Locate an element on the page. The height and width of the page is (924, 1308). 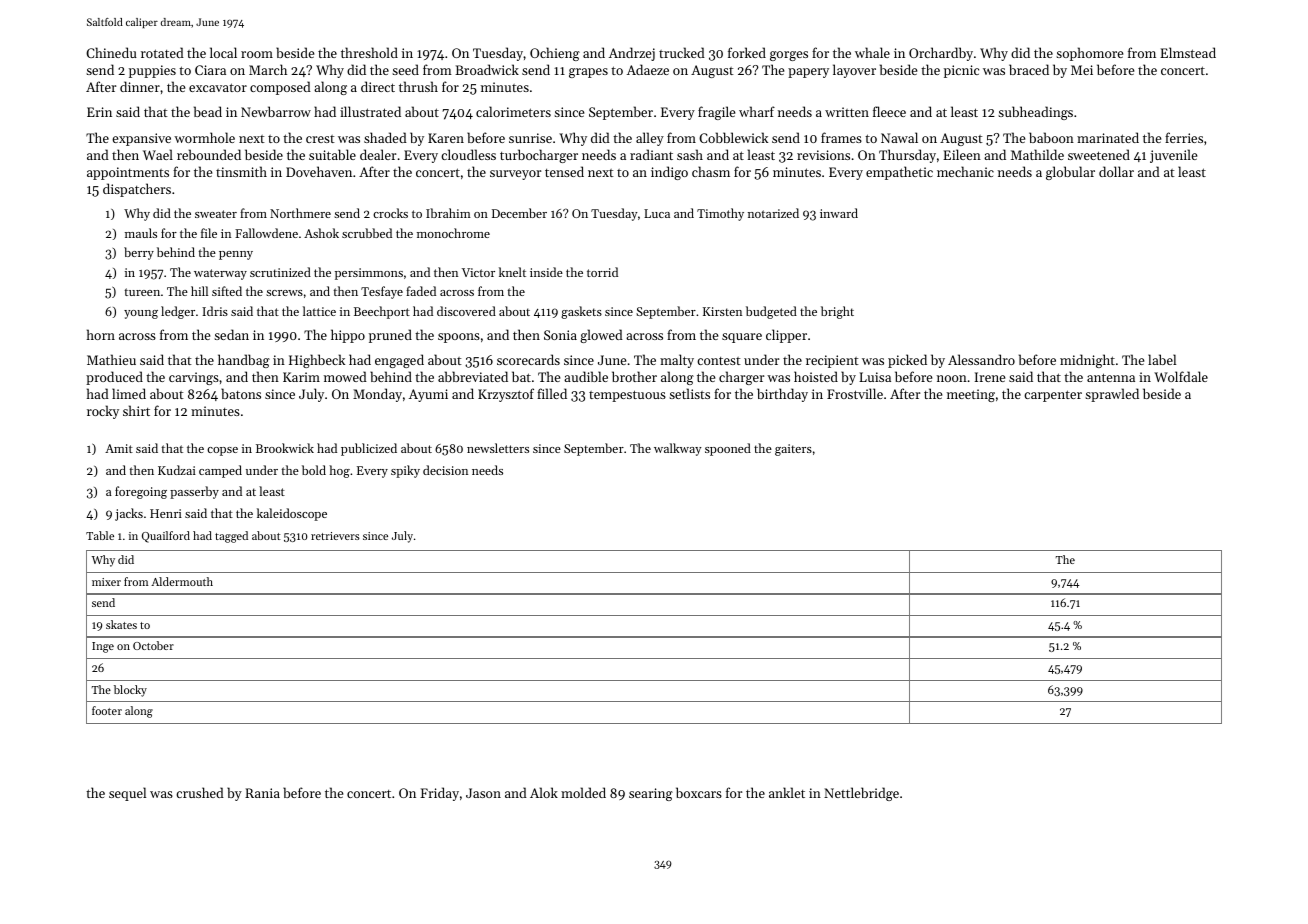
scrutinized is located at coordinates (280, 272).
